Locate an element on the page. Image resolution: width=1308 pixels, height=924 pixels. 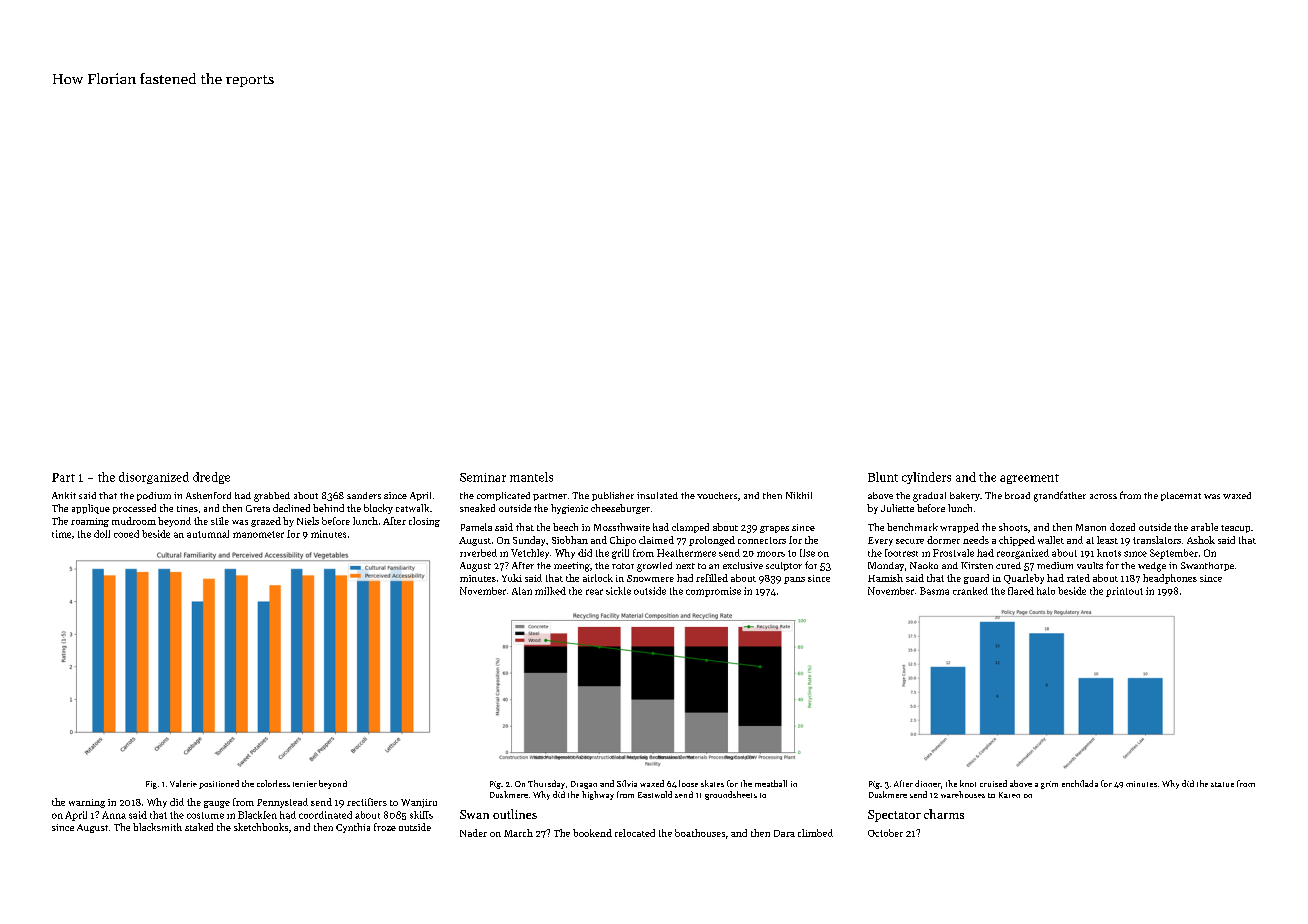
boathouses is located at coordinates (700, 833).
